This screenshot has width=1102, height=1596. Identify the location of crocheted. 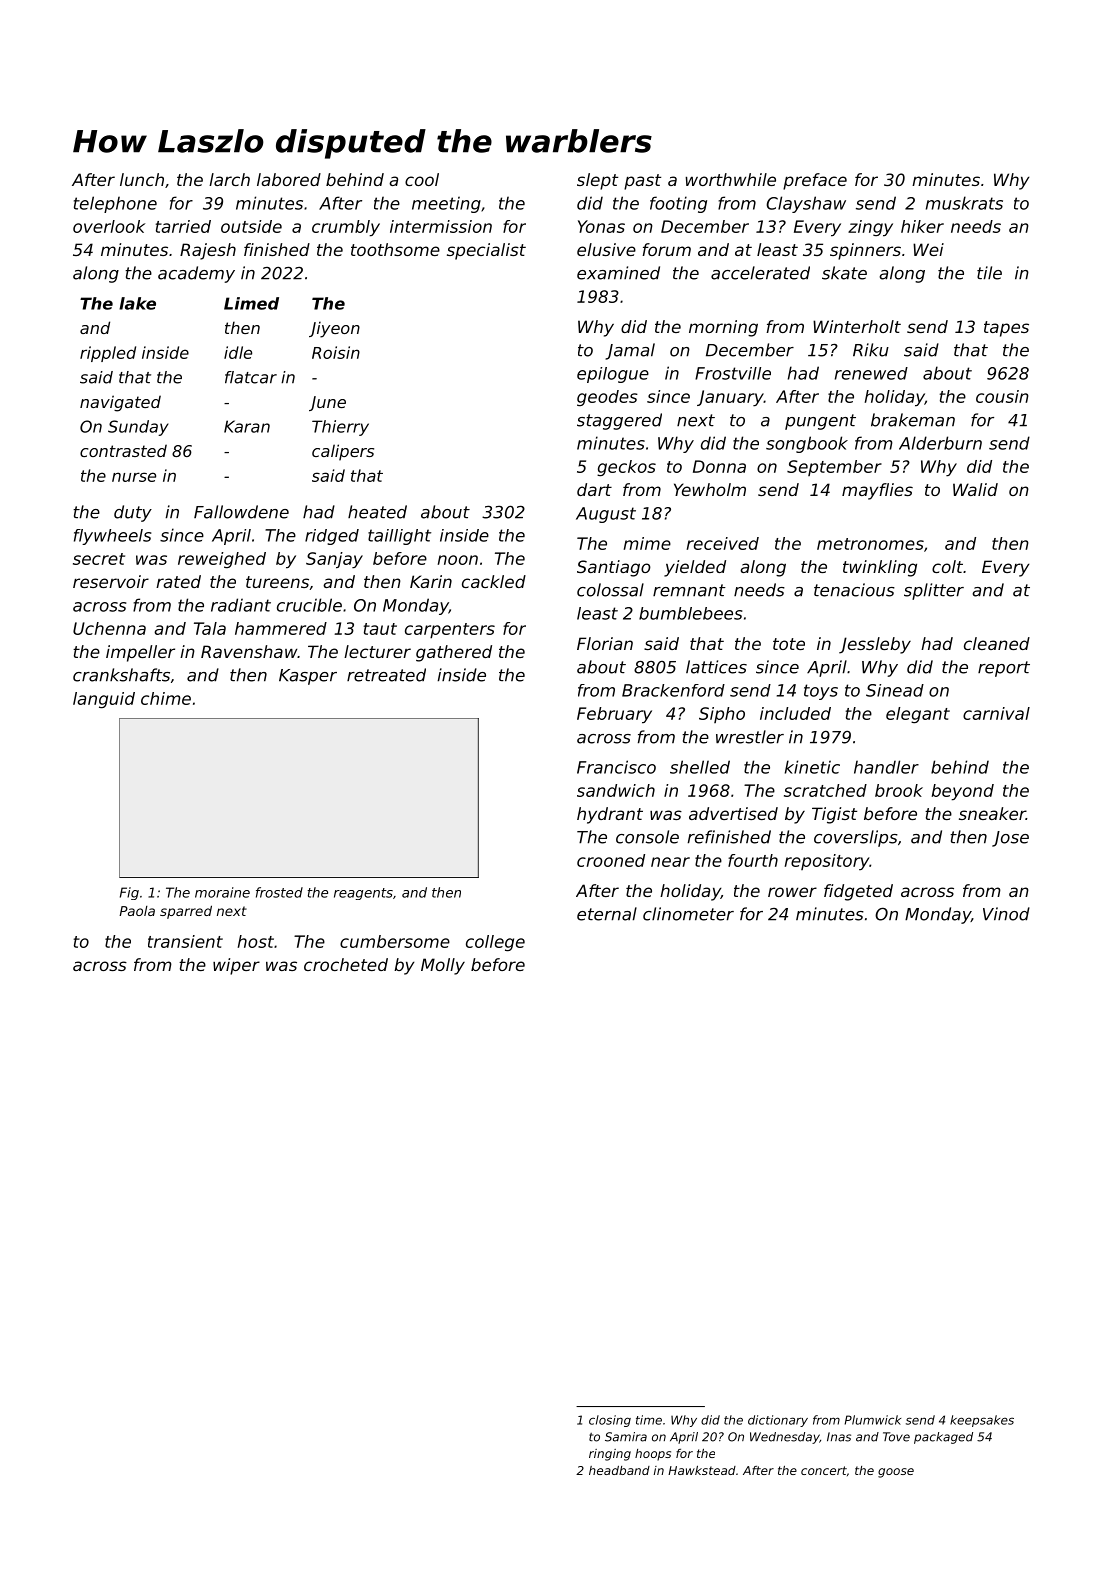
(346, 964).
